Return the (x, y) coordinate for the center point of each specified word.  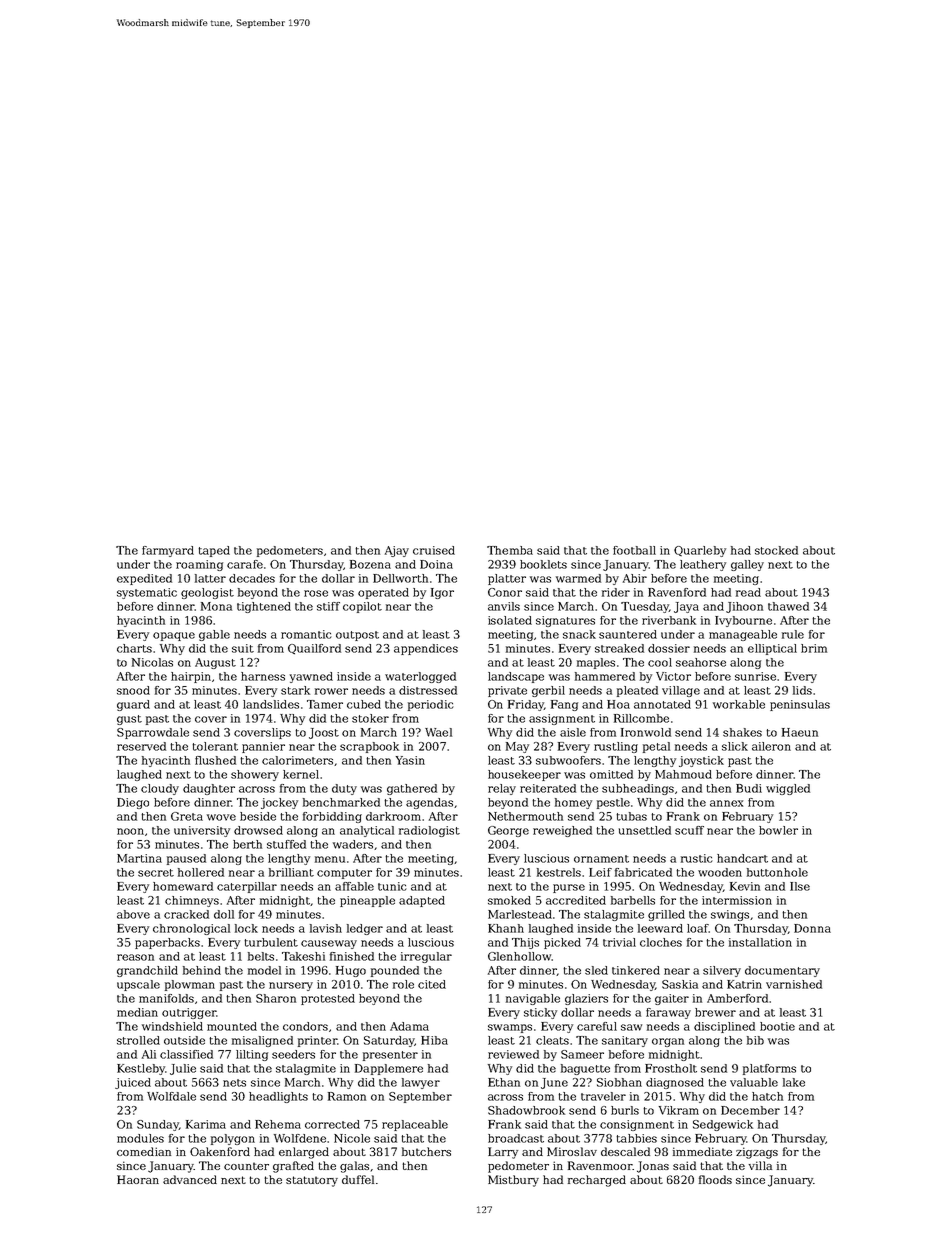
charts (134, 648)
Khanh (506, 928)
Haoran (138, 1179)
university (202, 831)
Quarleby (700, 551)
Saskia (680, 984)
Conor (505, 592)
